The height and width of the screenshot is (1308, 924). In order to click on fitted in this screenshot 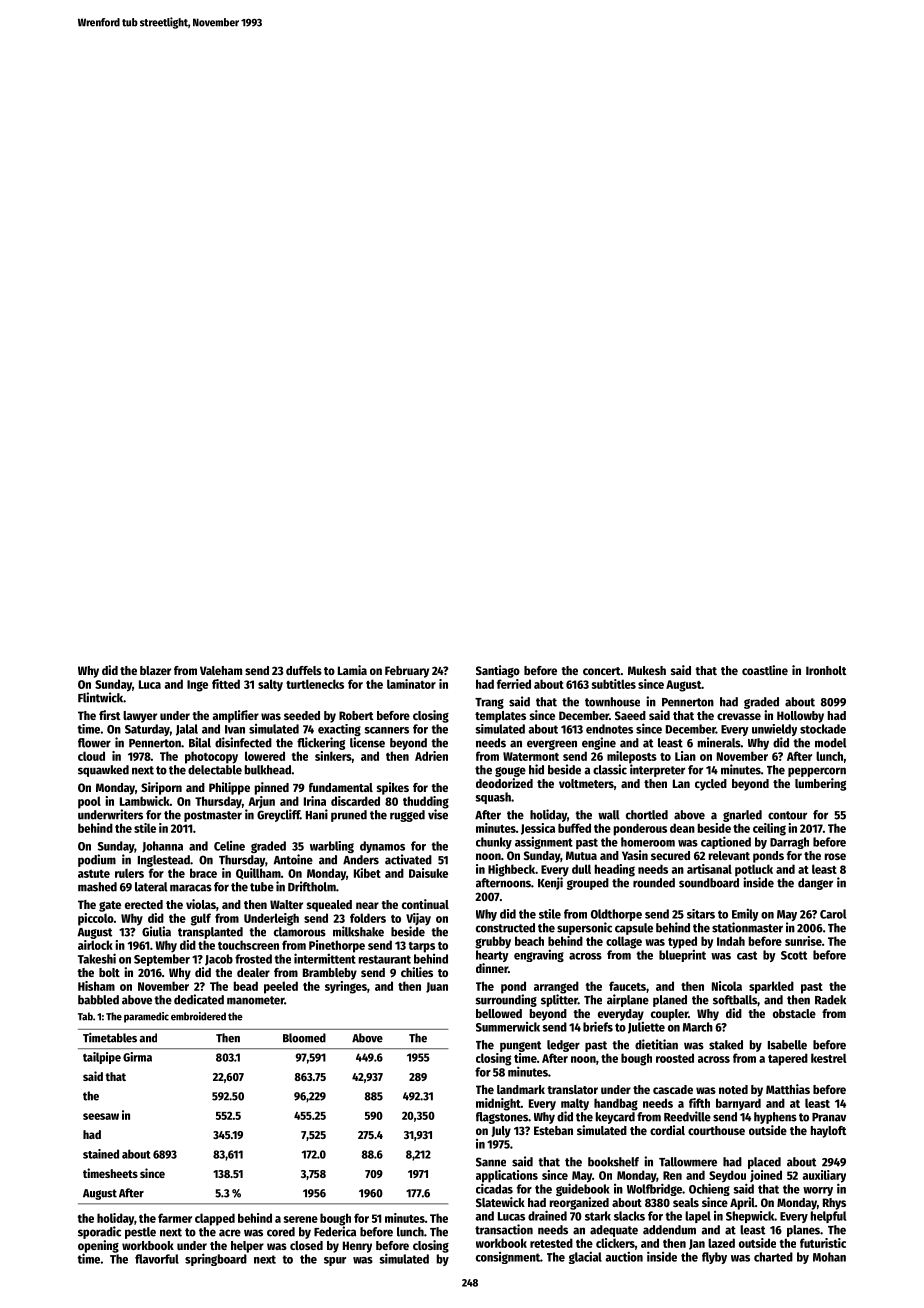, I will do `click(226, 684)`.
